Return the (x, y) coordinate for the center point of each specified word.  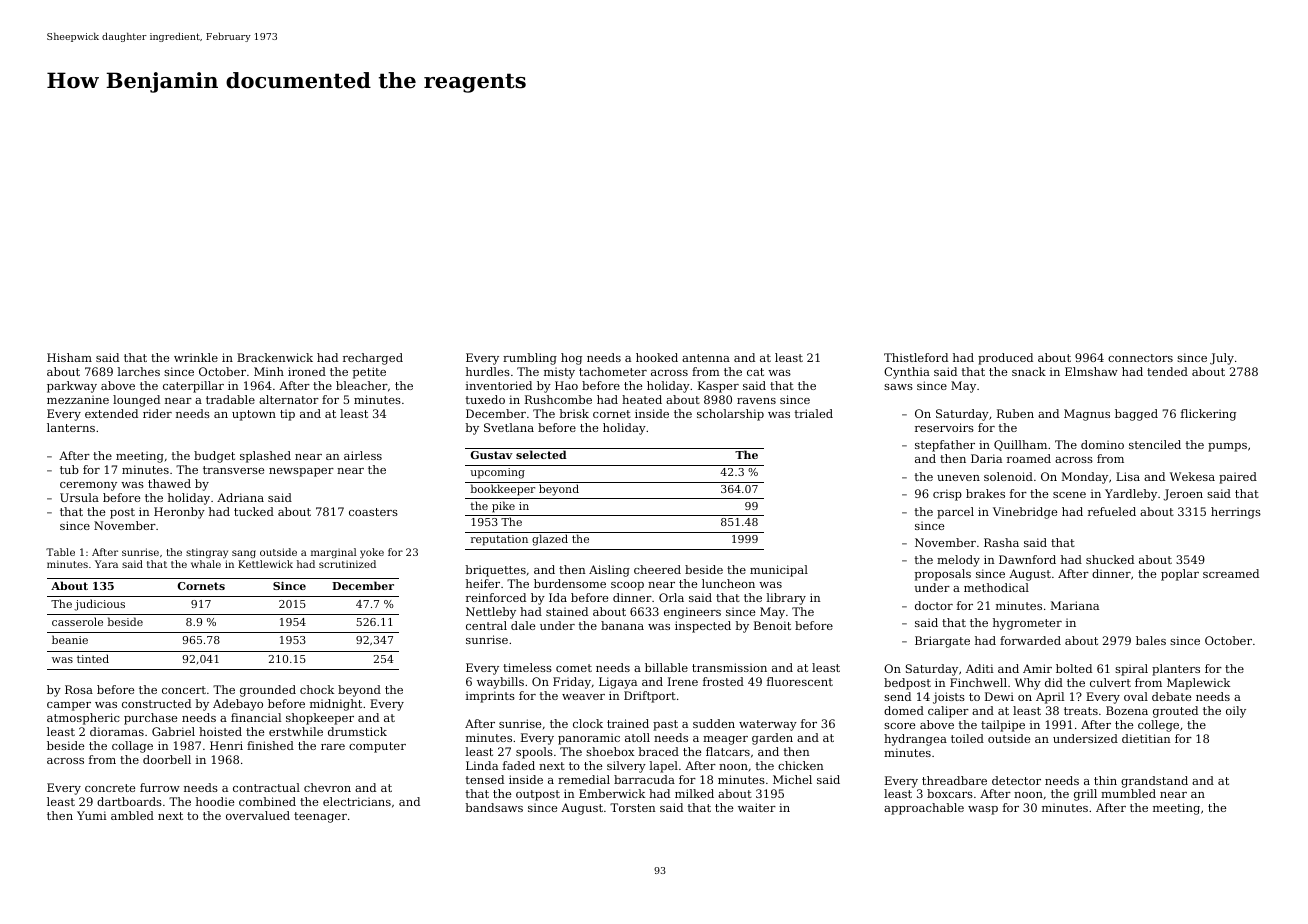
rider (157, 413)
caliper (948, 712)
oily (1236, 712)
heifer (483, 583)
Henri (226, 745)
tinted (93, 658)
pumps (1227, 447)
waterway (768, 725)
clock (588, 723)
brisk (574, 413)
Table (60, 552)
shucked (1110, 559)
